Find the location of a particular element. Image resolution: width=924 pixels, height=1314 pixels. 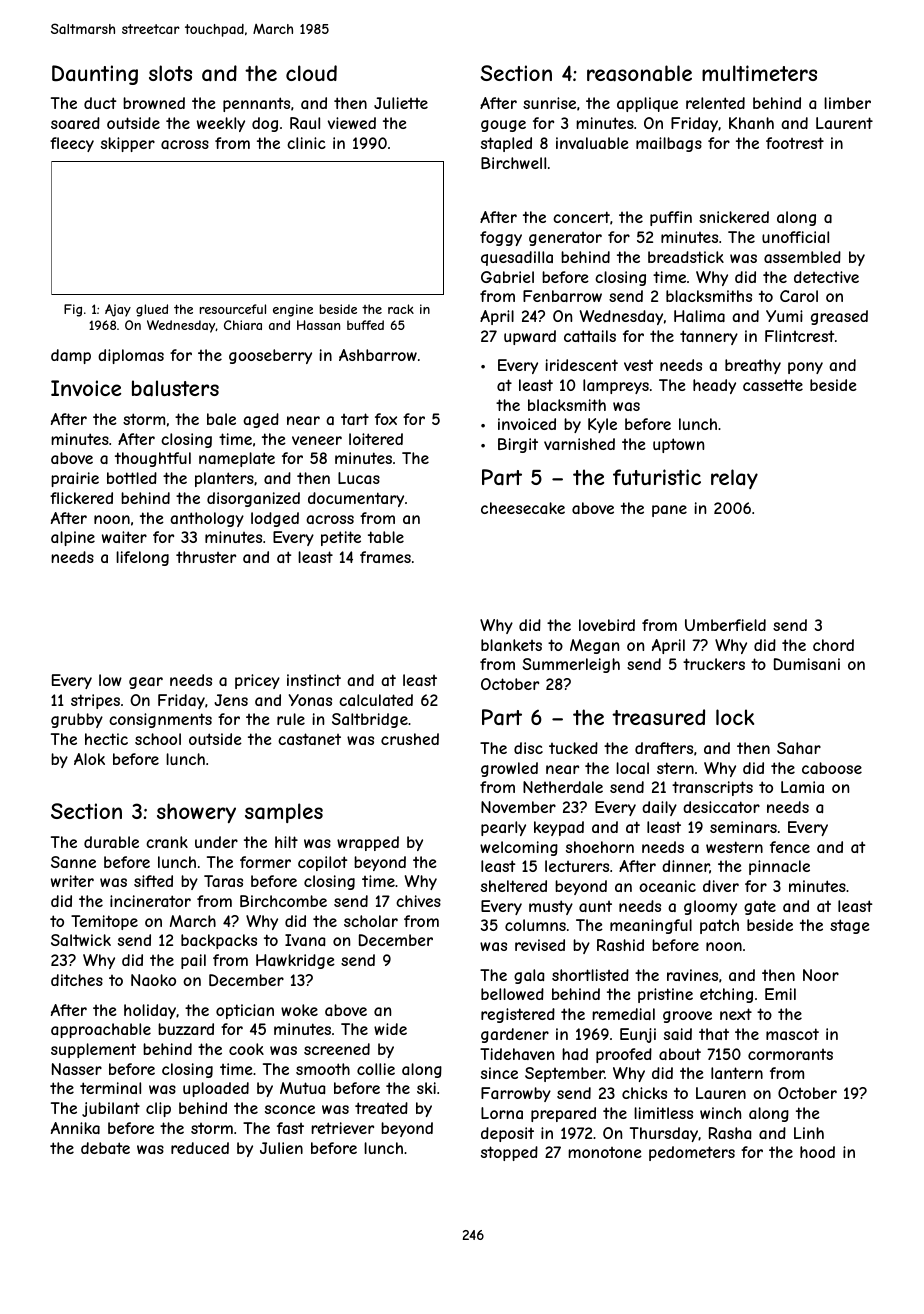

Lamia is located at coordinates (802, 787).
